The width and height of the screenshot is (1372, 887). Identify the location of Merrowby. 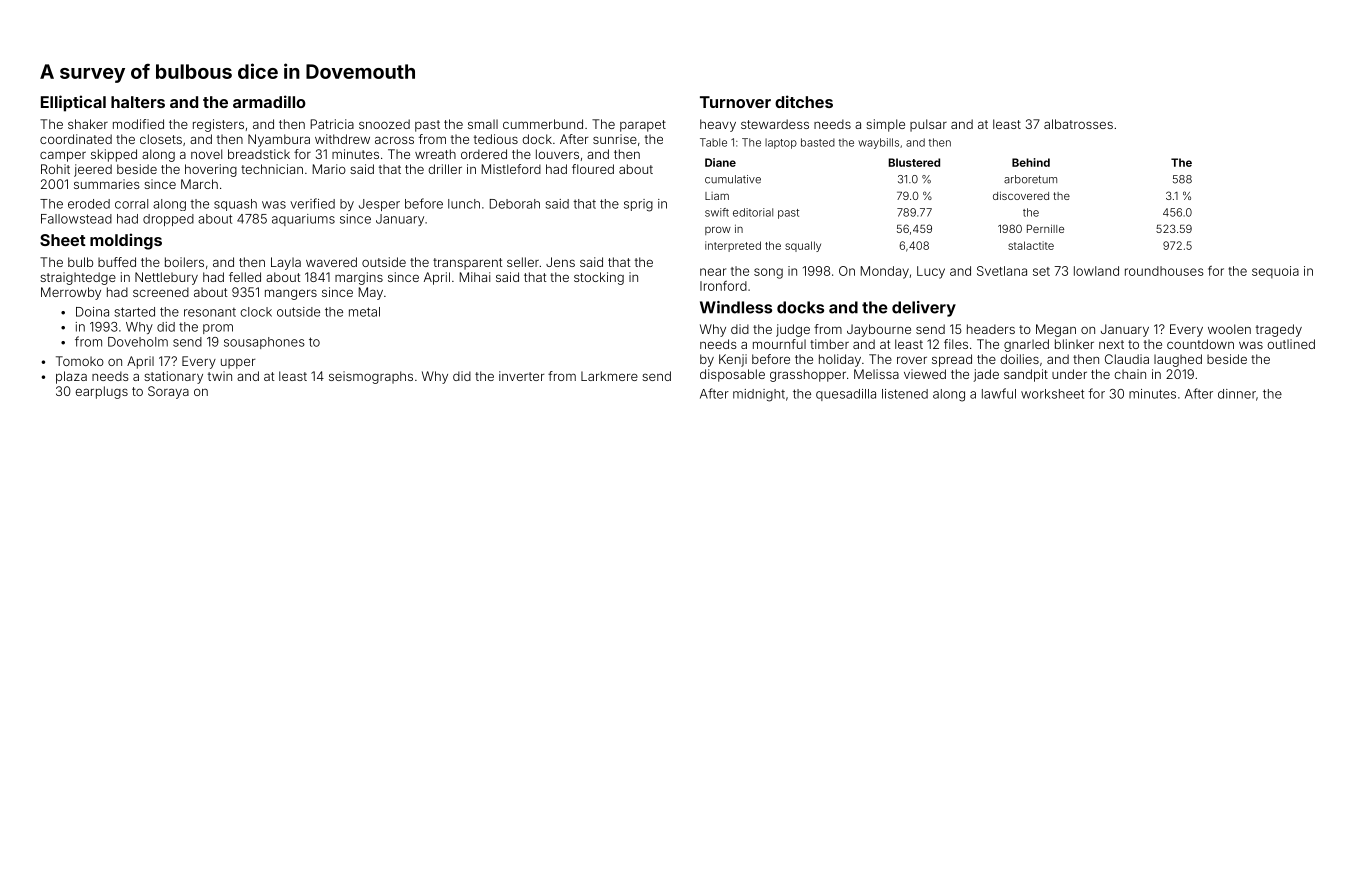
(71, 293).
